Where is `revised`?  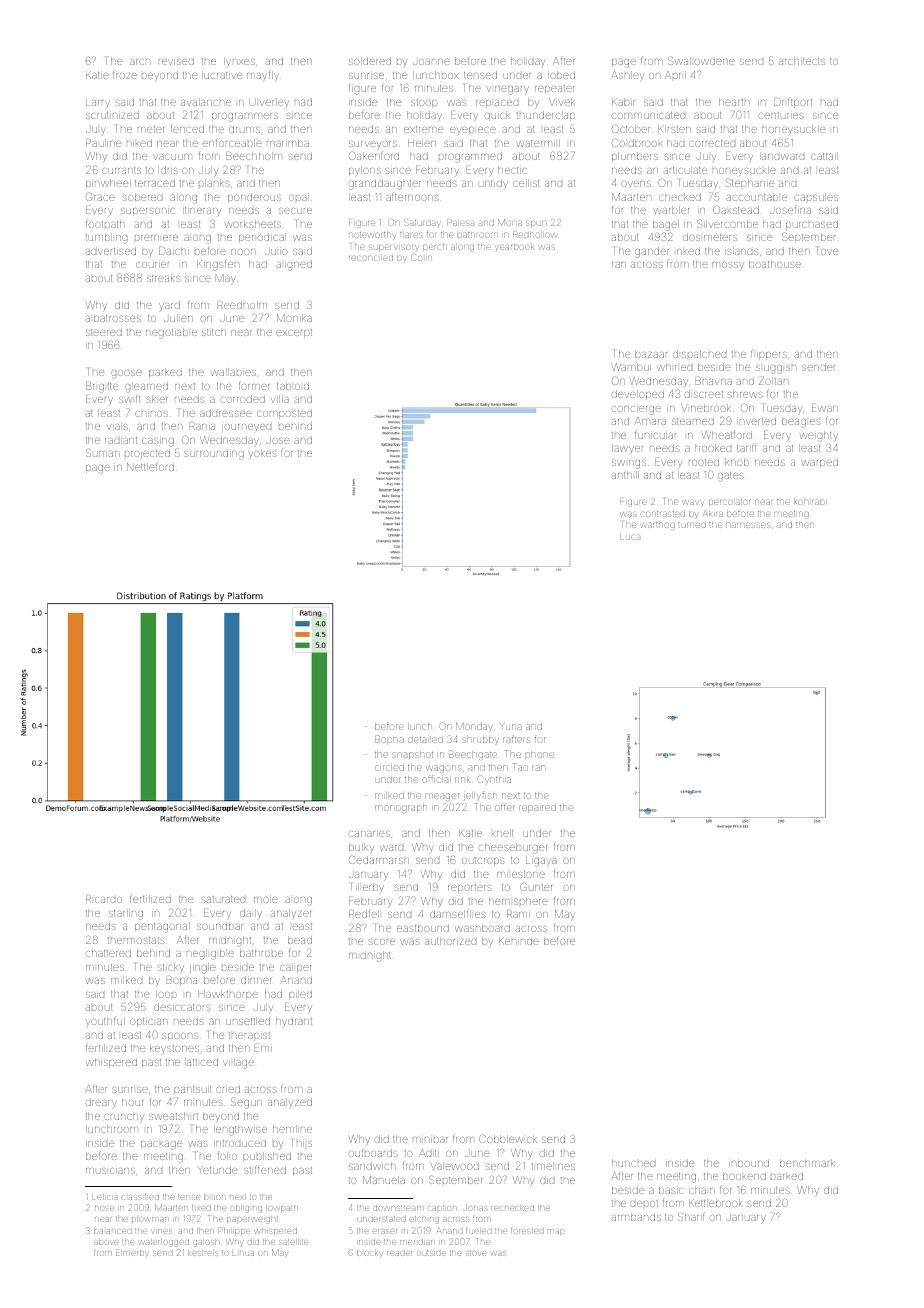
revised is located at coordinates (176, 61).
